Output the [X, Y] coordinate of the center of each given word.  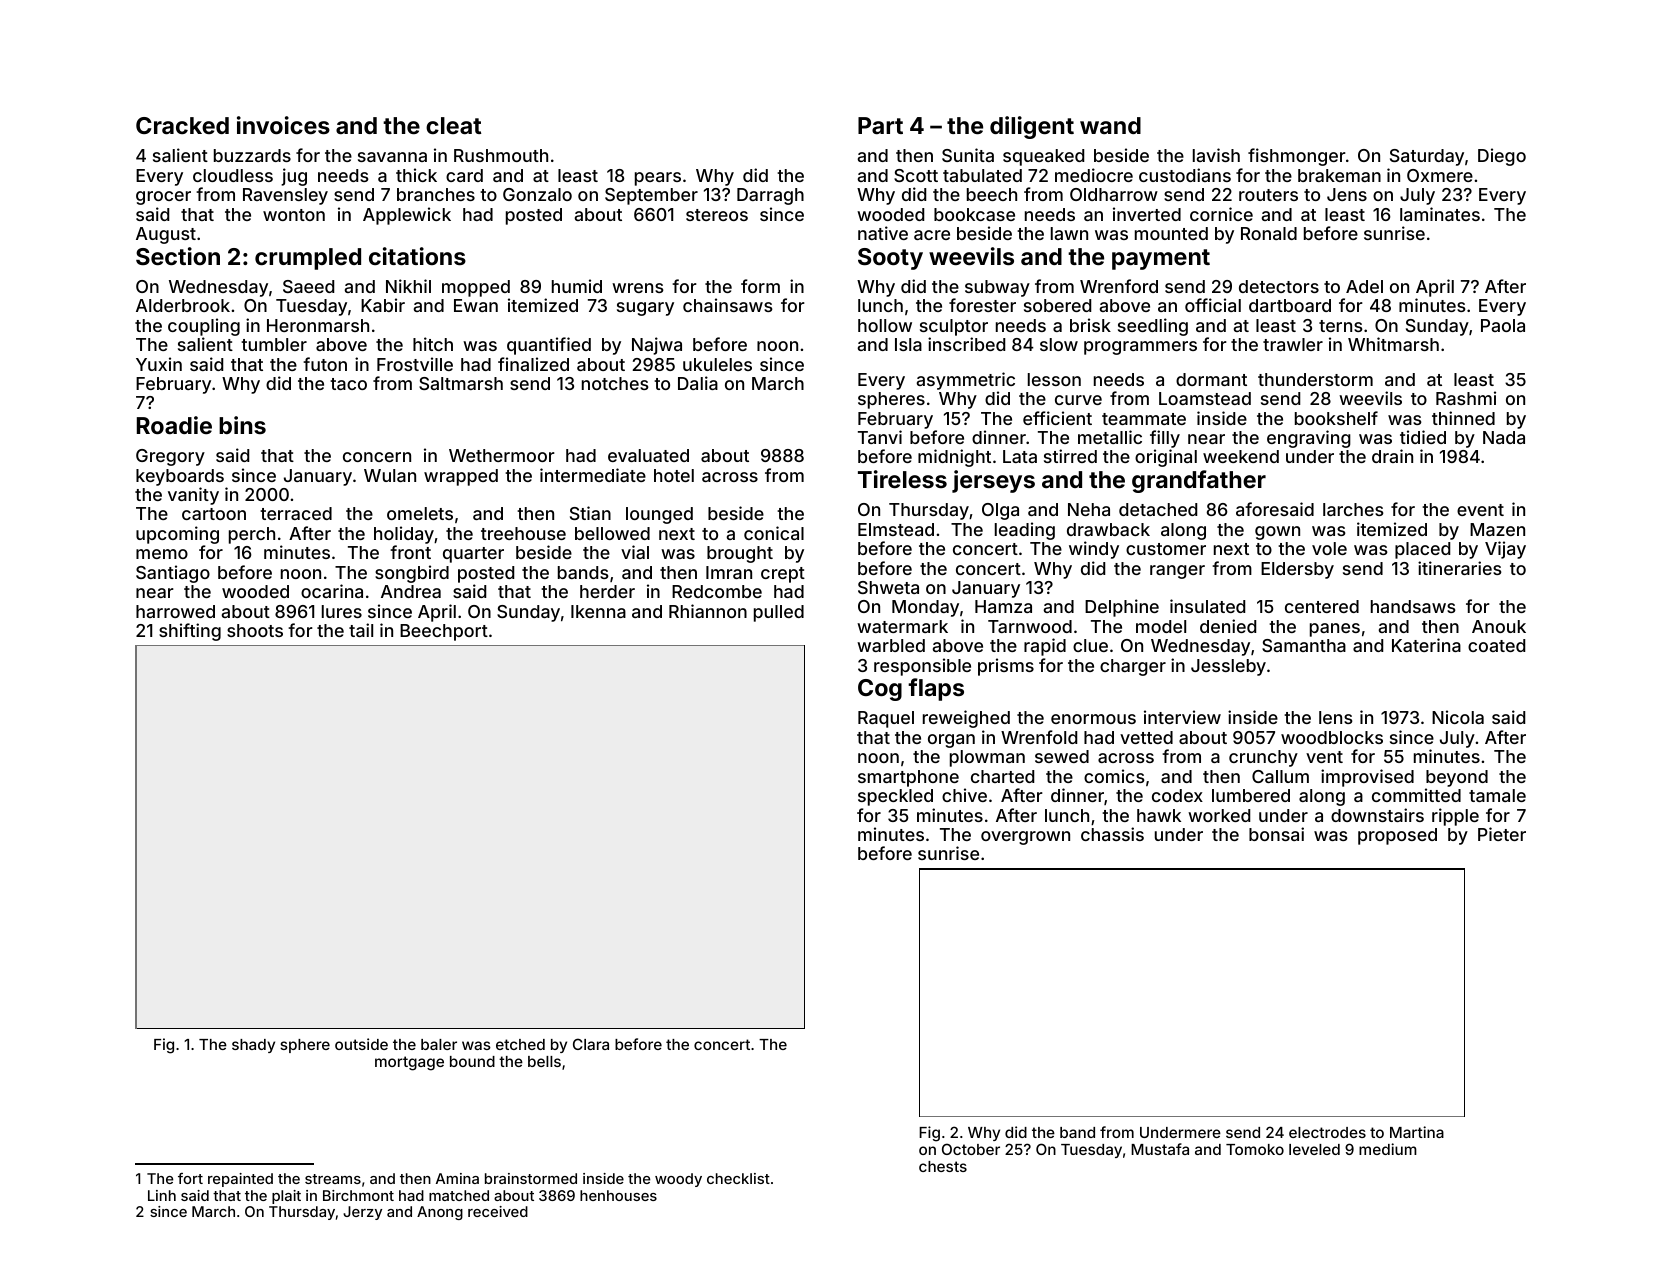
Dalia [698, 383]
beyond [1457, 778]
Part [880, 125]
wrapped [461, 477]
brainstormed [531, 1178]
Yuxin [159, 364]
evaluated [648, 455]
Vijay [1505, 550]
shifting [190, 632]
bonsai [1276, 834]
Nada [1504, 437]
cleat [453, 125]
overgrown [1025, 838]
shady [253, 1046]
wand [1110, 125]
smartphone [908, 778]
